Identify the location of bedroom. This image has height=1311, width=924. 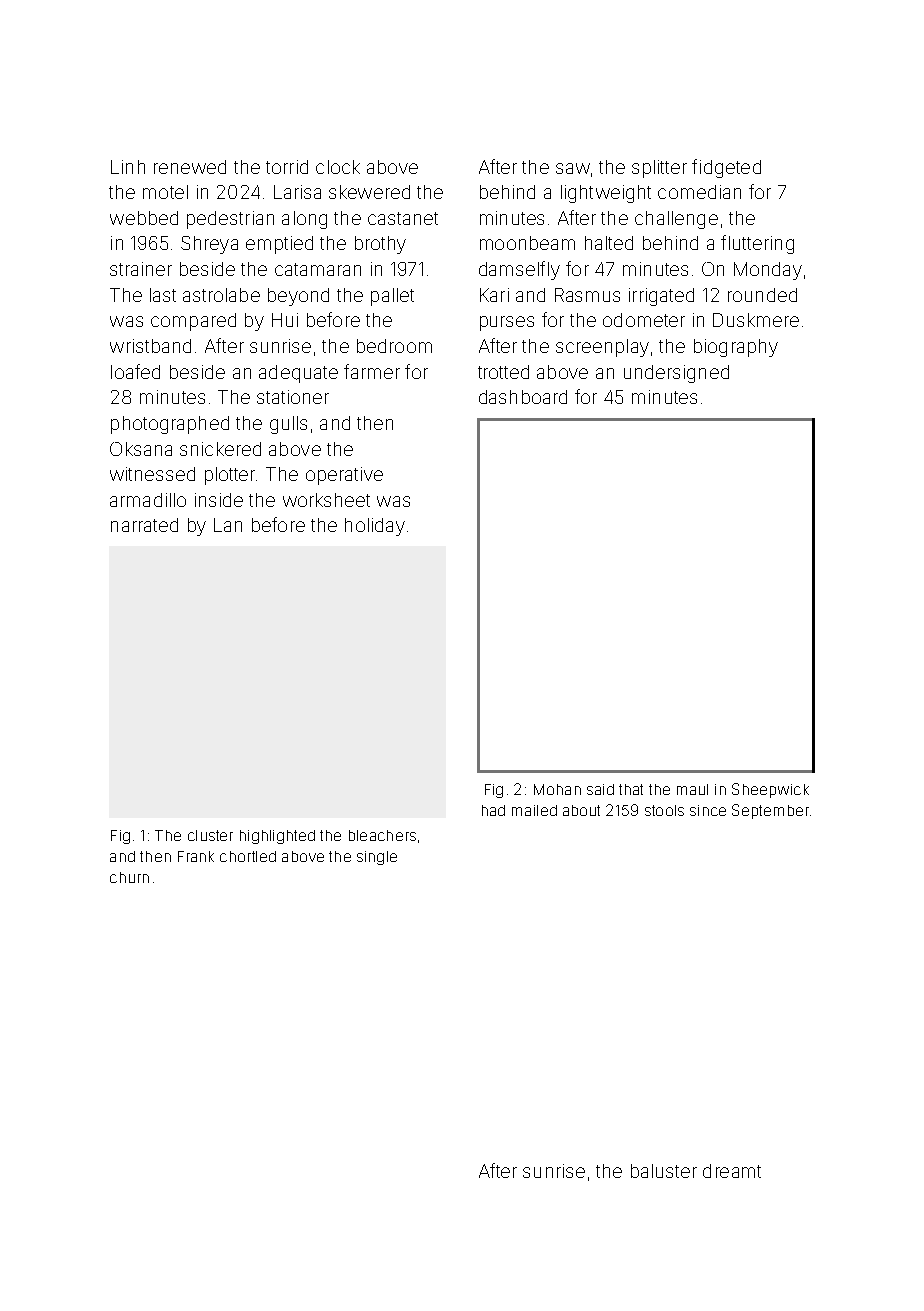
(394, 346).
